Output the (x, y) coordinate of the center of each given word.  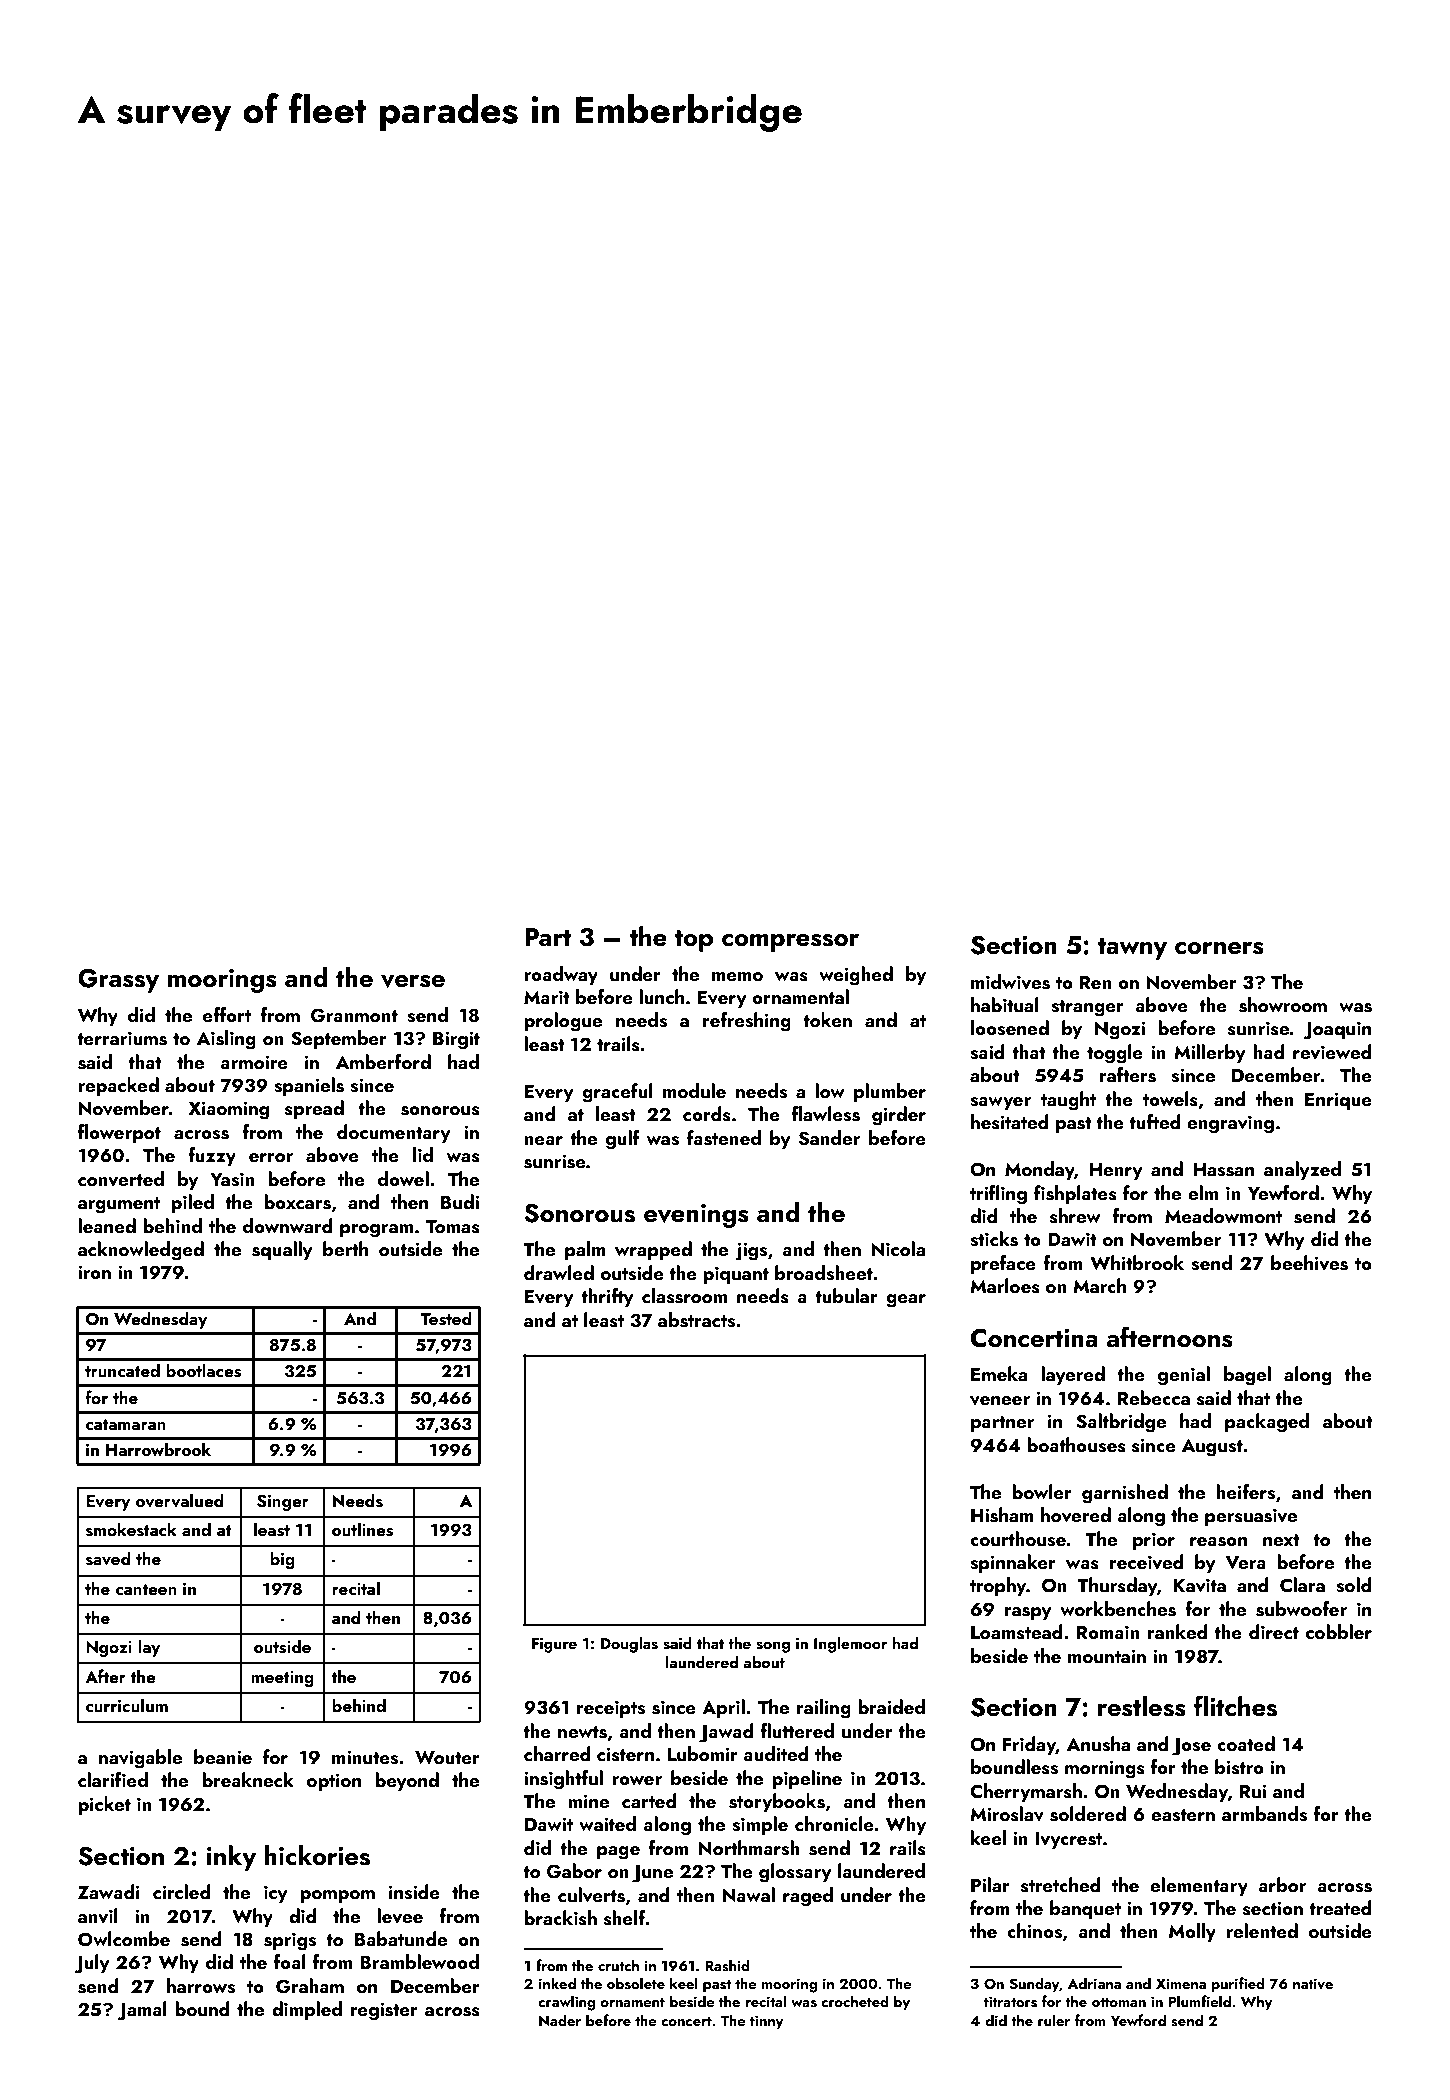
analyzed (1302, 1170)
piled (192, 1203)
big (282, 1560)
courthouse (1018, 1539)
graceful (617, 1093)
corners (1219, 948)
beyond (407, 1781)
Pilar (990, 1884)
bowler (1042, 1491)
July (92, 1964)
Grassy (118, 980)
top (693, 941)
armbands (1264, 1814)
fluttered (797, 1730)
